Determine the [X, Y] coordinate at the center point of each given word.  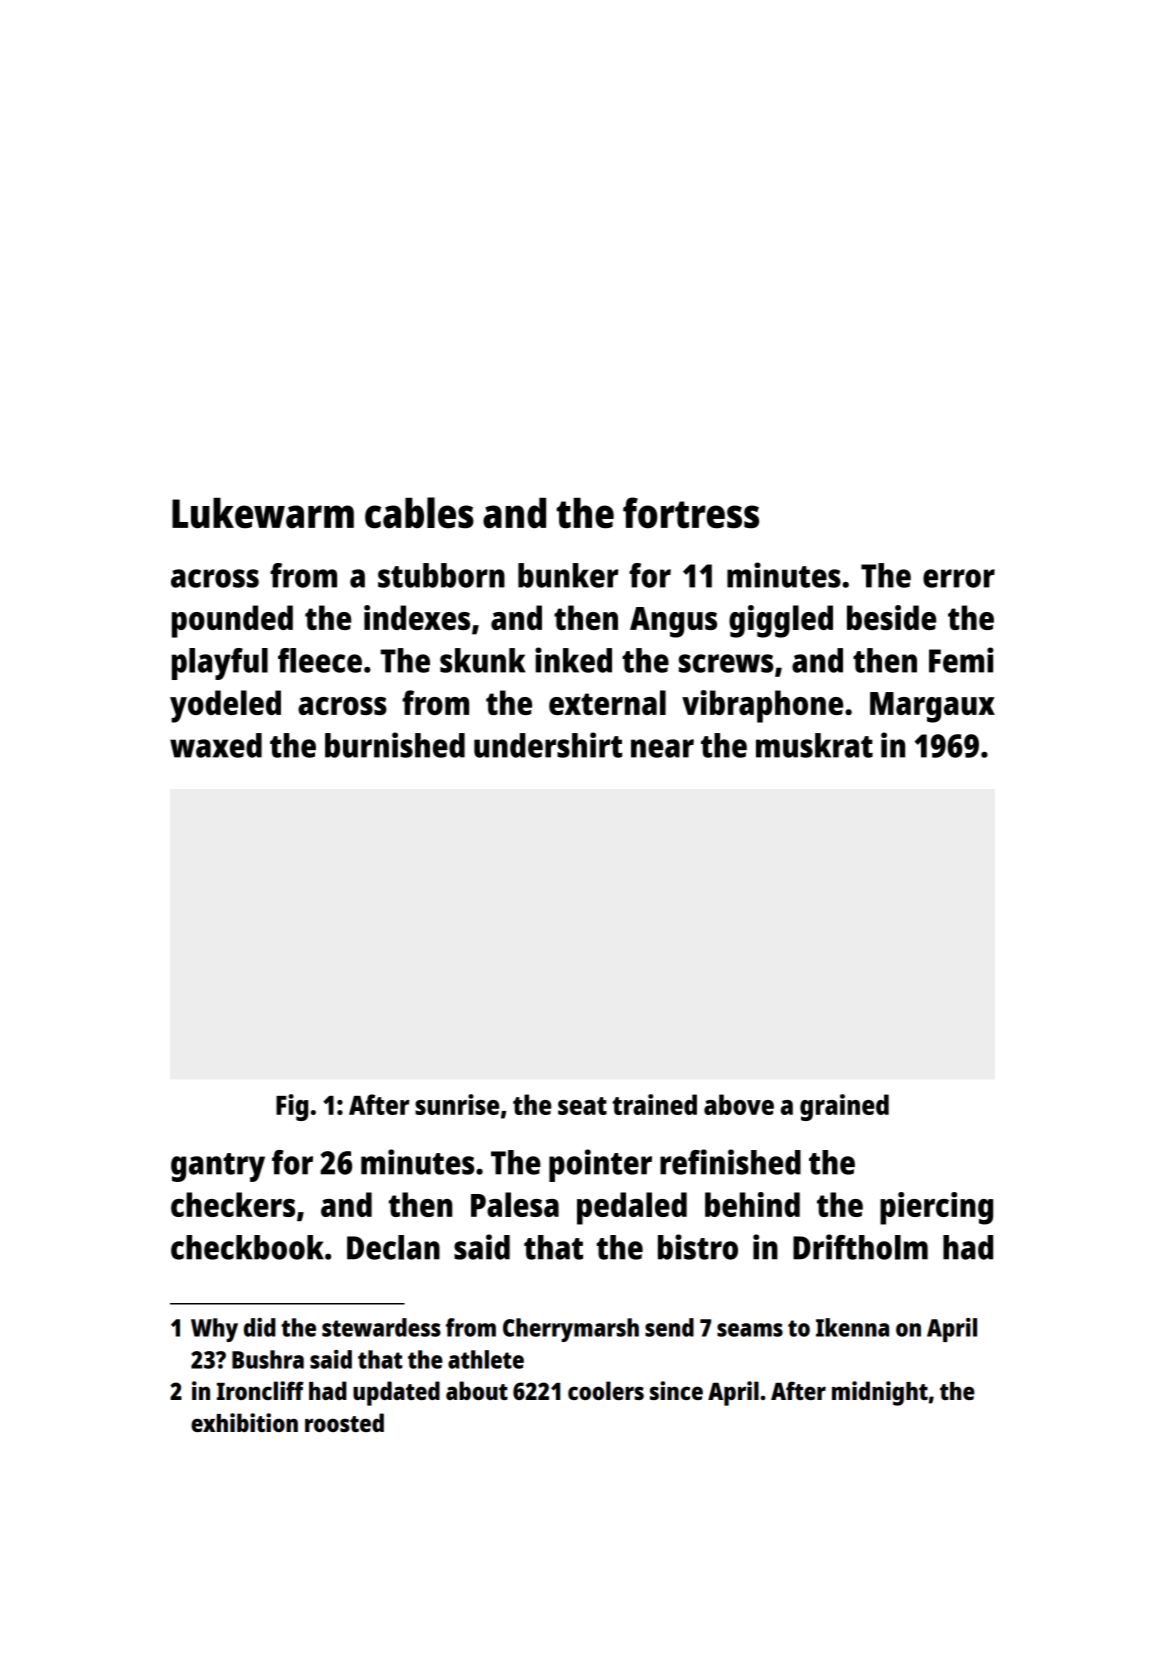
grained [844, 1107]
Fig [292, 1107]
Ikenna [852, 1327]
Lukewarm [263, 513]
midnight [880, 1393]
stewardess [381, 1327]
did [260, 1327]
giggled [781, 621]
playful [220, 664]
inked [573, 660]
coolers [606, 1390]
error [959, 578]
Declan [393, 1247]
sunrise [457, 1104]
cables [419, 513]
